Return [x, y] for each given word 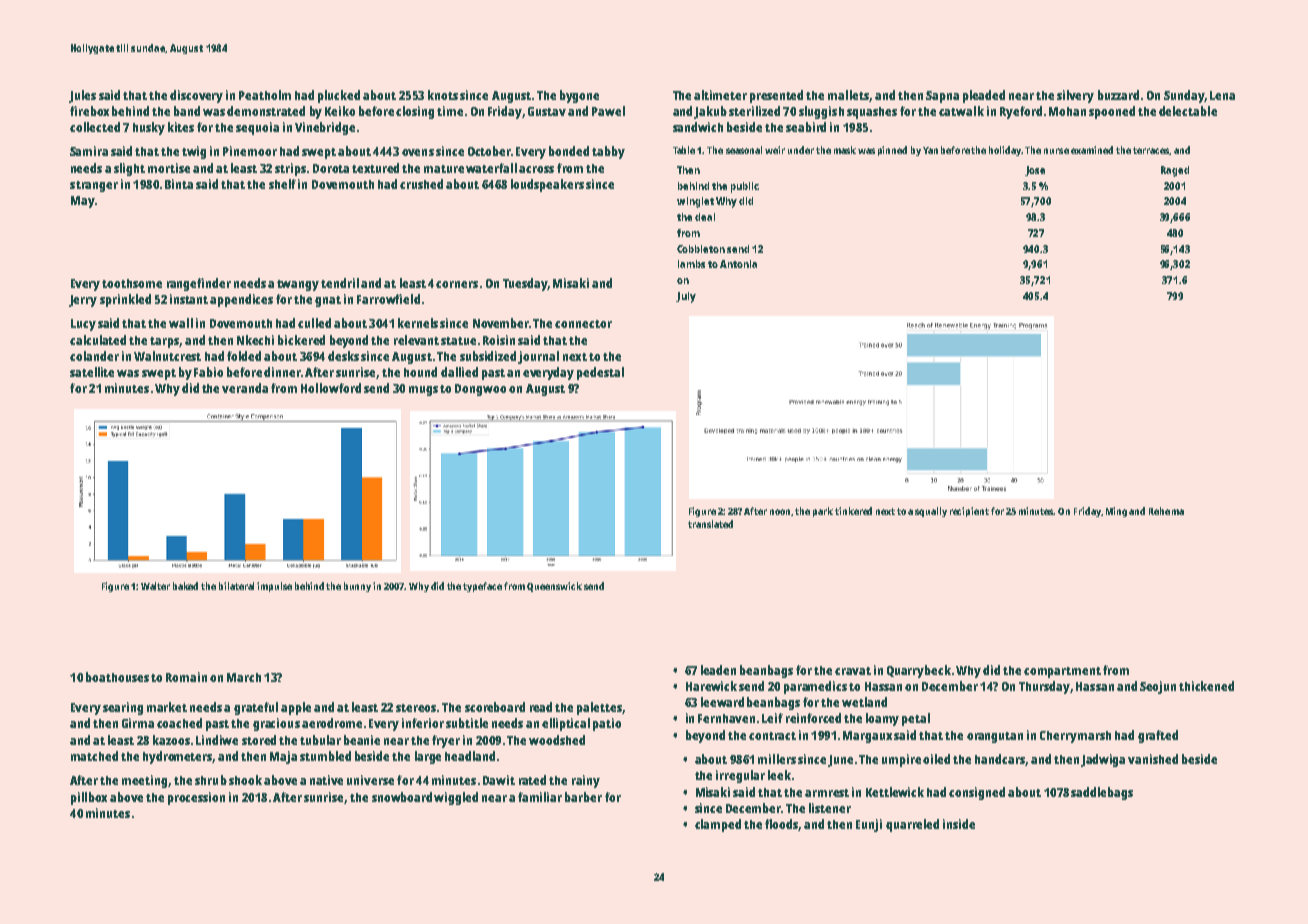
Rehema [1166, 511]
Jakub [710, 112]
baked [185, 586]
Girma [138, 723]
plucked [339, 96]
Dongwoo [480, 390]
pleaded [984, 96]
